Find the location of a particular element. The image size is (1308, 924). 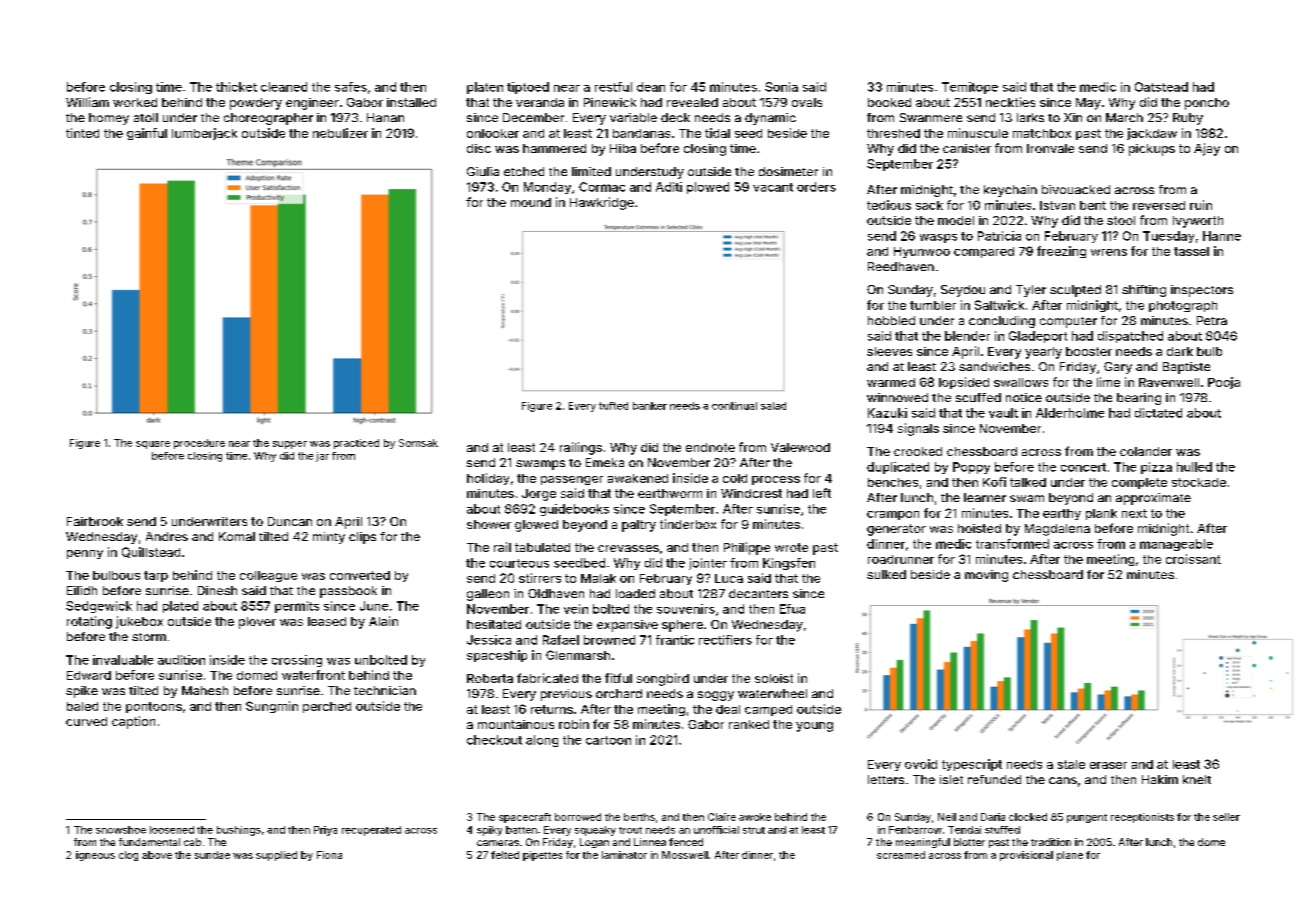

lumberjack is located at coordinates (204, 134).
